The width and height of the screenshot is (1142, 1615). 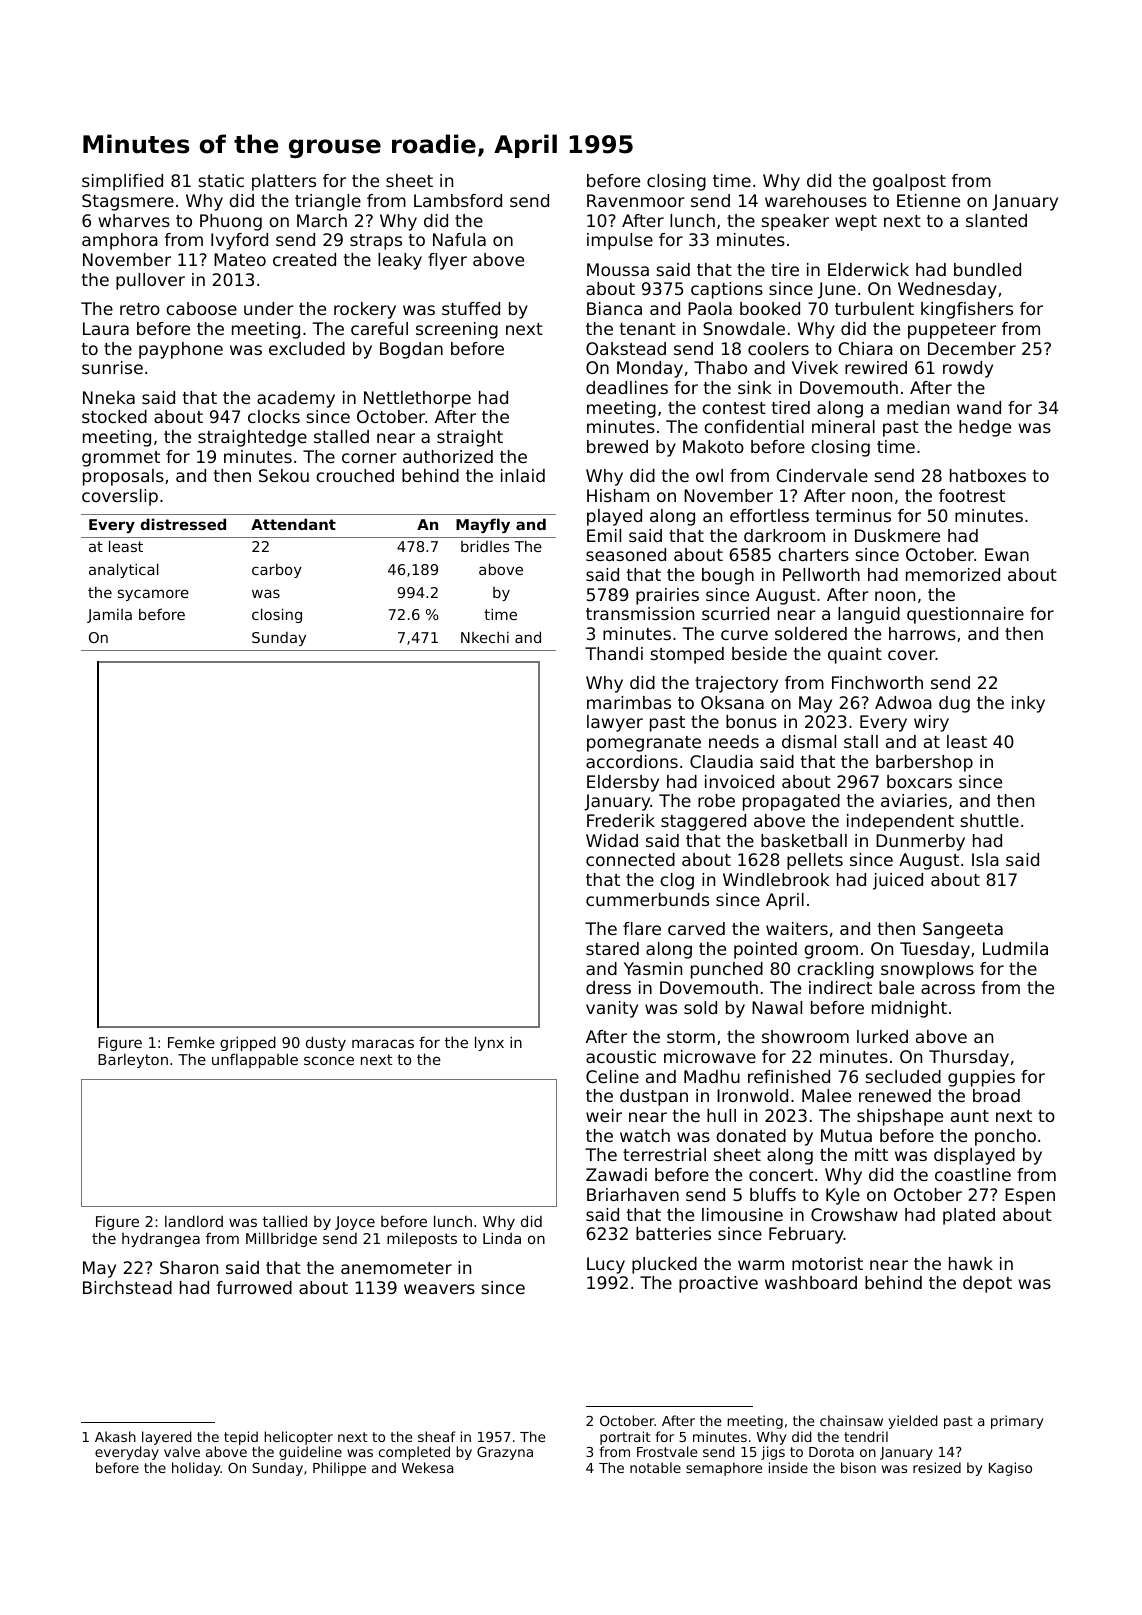 What do you see at coordinates (614, 308) in the screenshot?
I see `Bianca` at bounding box center [614, 308].
